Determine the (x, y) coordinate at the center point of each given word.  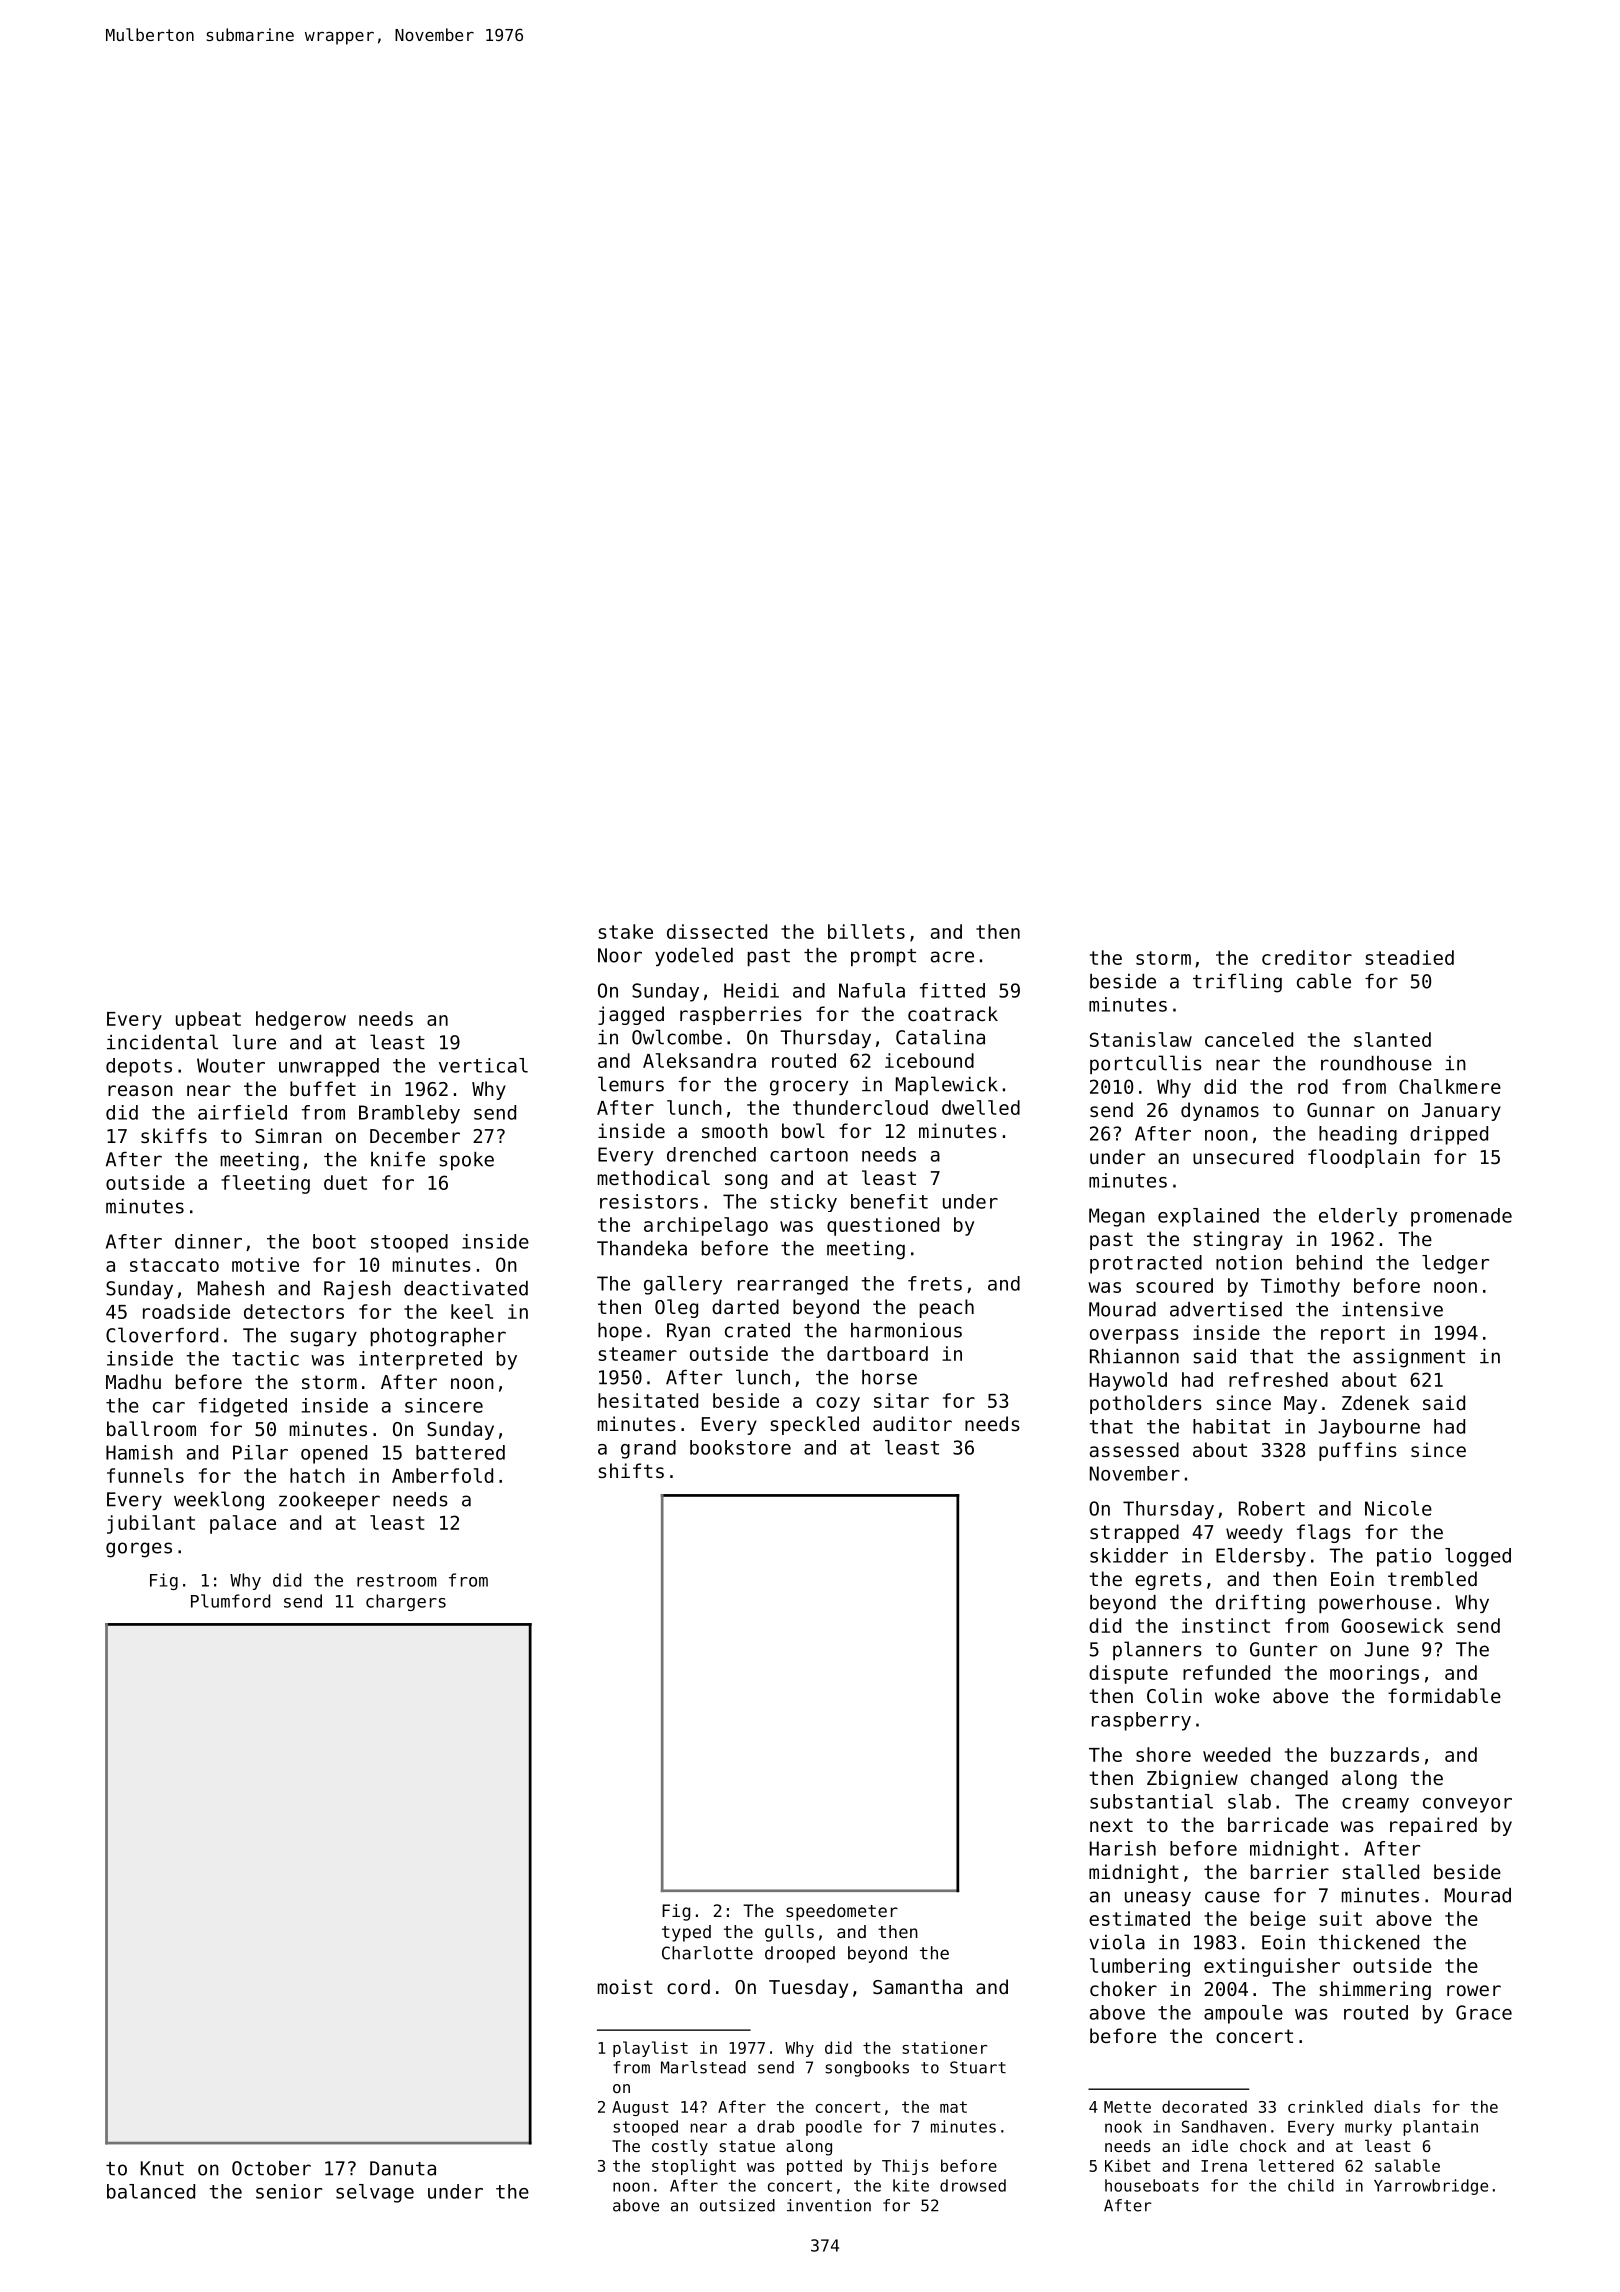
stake (625, 931)
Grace (1484, 2012)
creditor (1307, 957)
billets (866, 931)
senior (289, 2191)
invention (829, 2205)
